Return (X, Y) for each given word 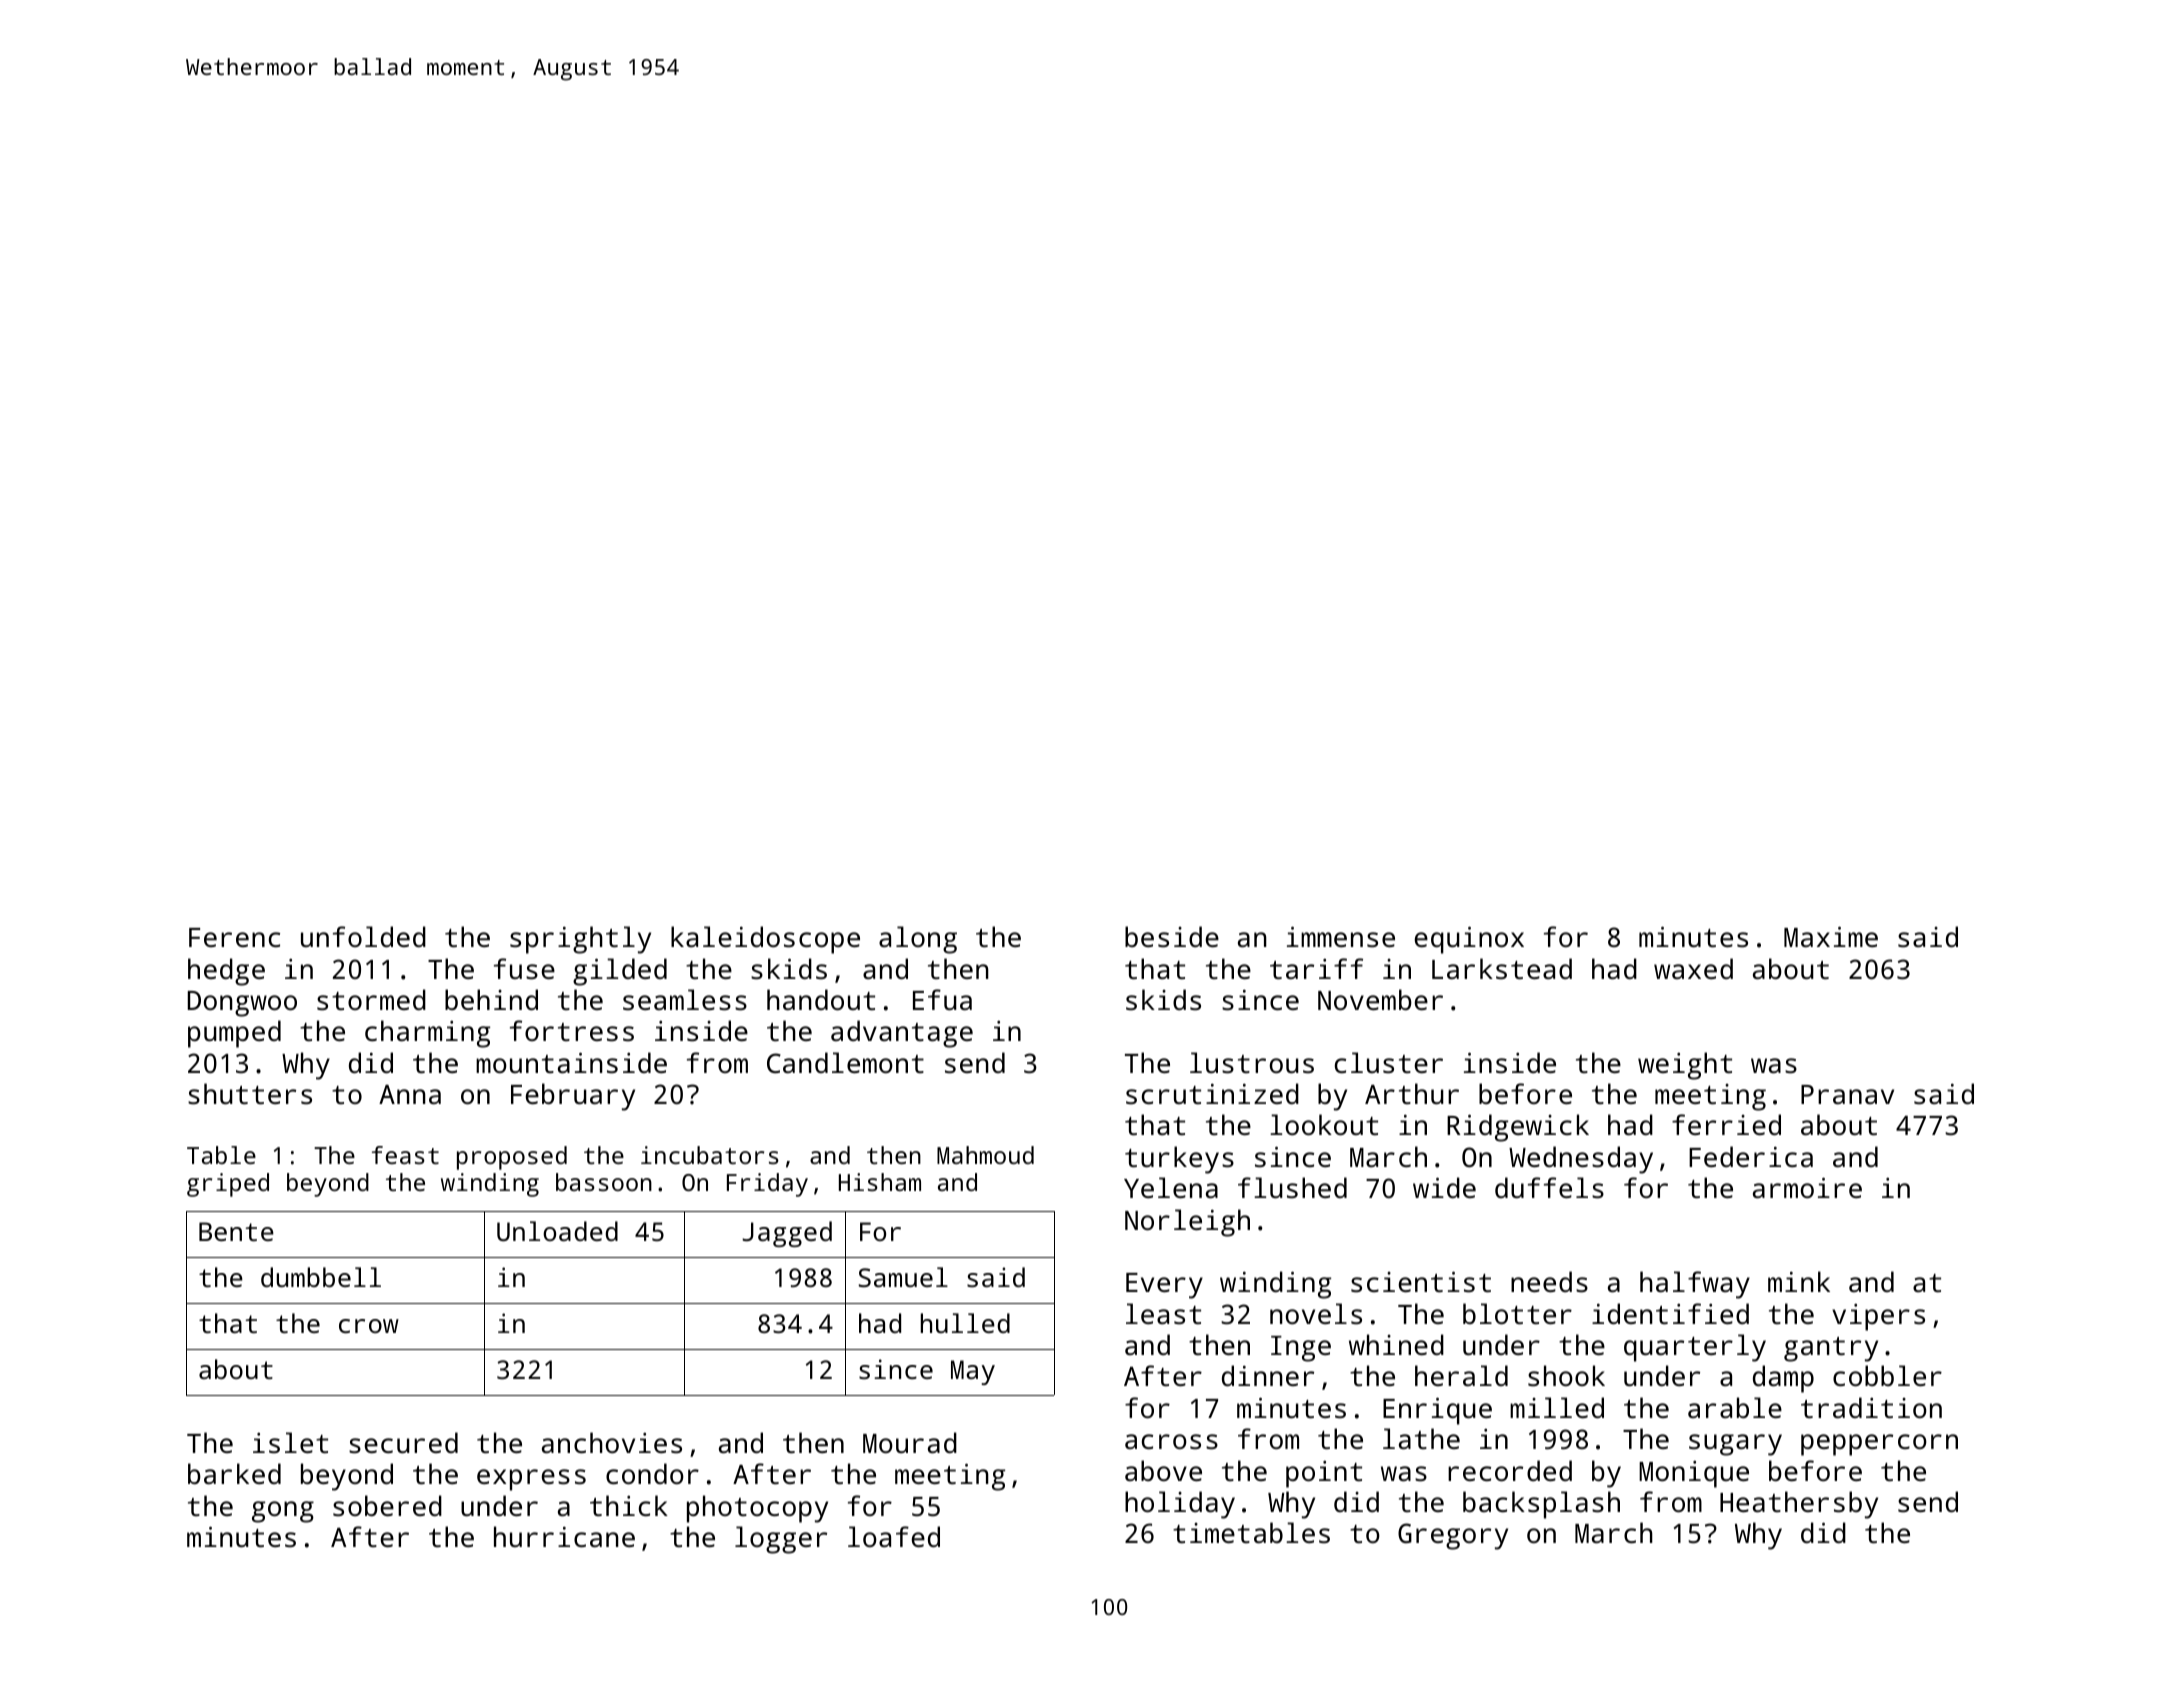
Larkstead (1502, 969)
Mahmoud (985, 1155)
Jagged (787, 1234)
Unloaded (557, 1231)
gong (283, 1512)
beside (1172, 937)
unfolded (363, 936)
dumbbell (321, 1277)
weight (1685, 1066)
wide (1444, 1187)
